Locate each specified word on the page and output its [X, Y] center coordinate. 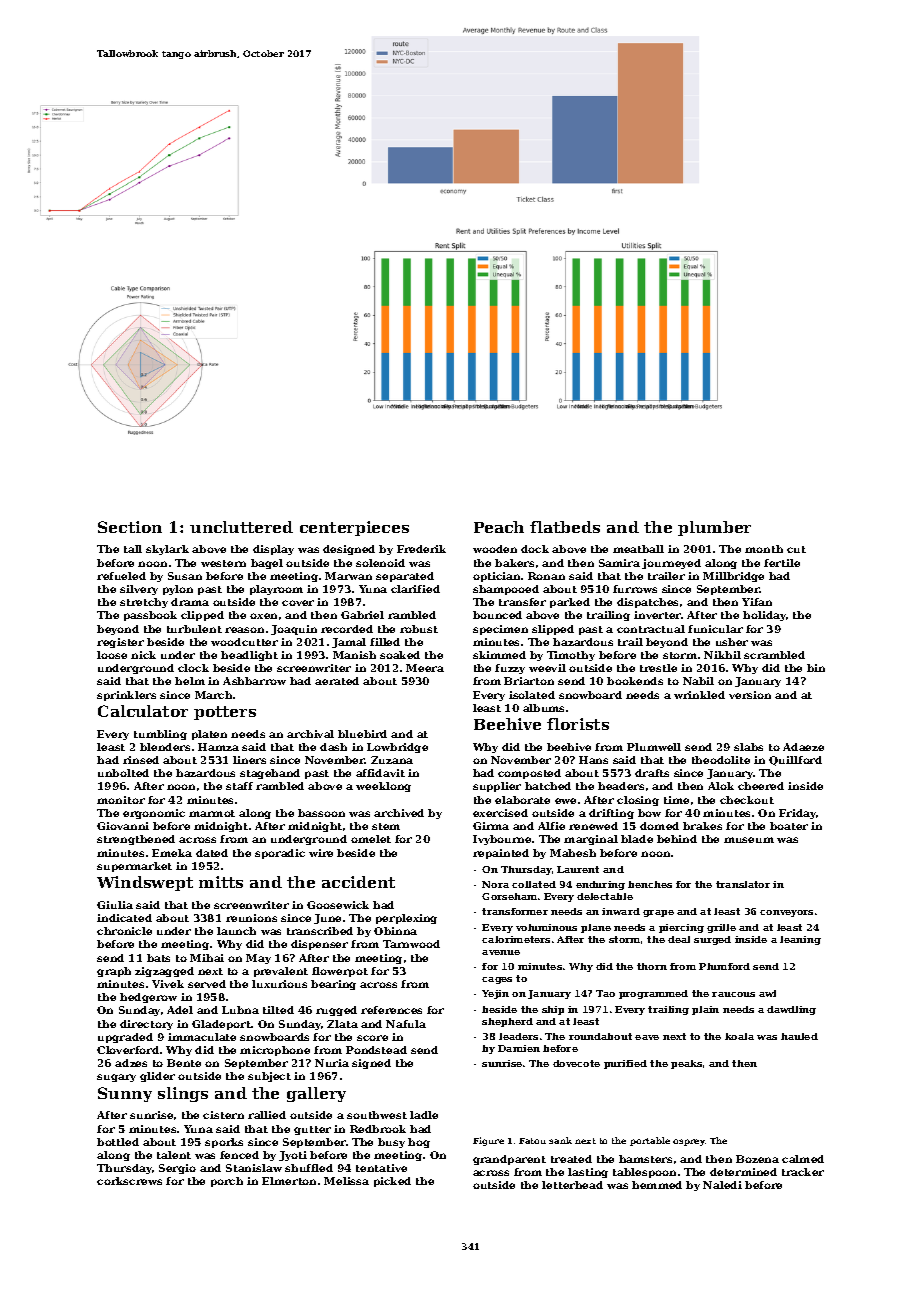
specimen [500, 630]
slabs [748, 747]
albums [543, 708]
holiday [764, 616]
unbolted [123, 773]
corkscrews [129, 1181]
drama [190, 602]
